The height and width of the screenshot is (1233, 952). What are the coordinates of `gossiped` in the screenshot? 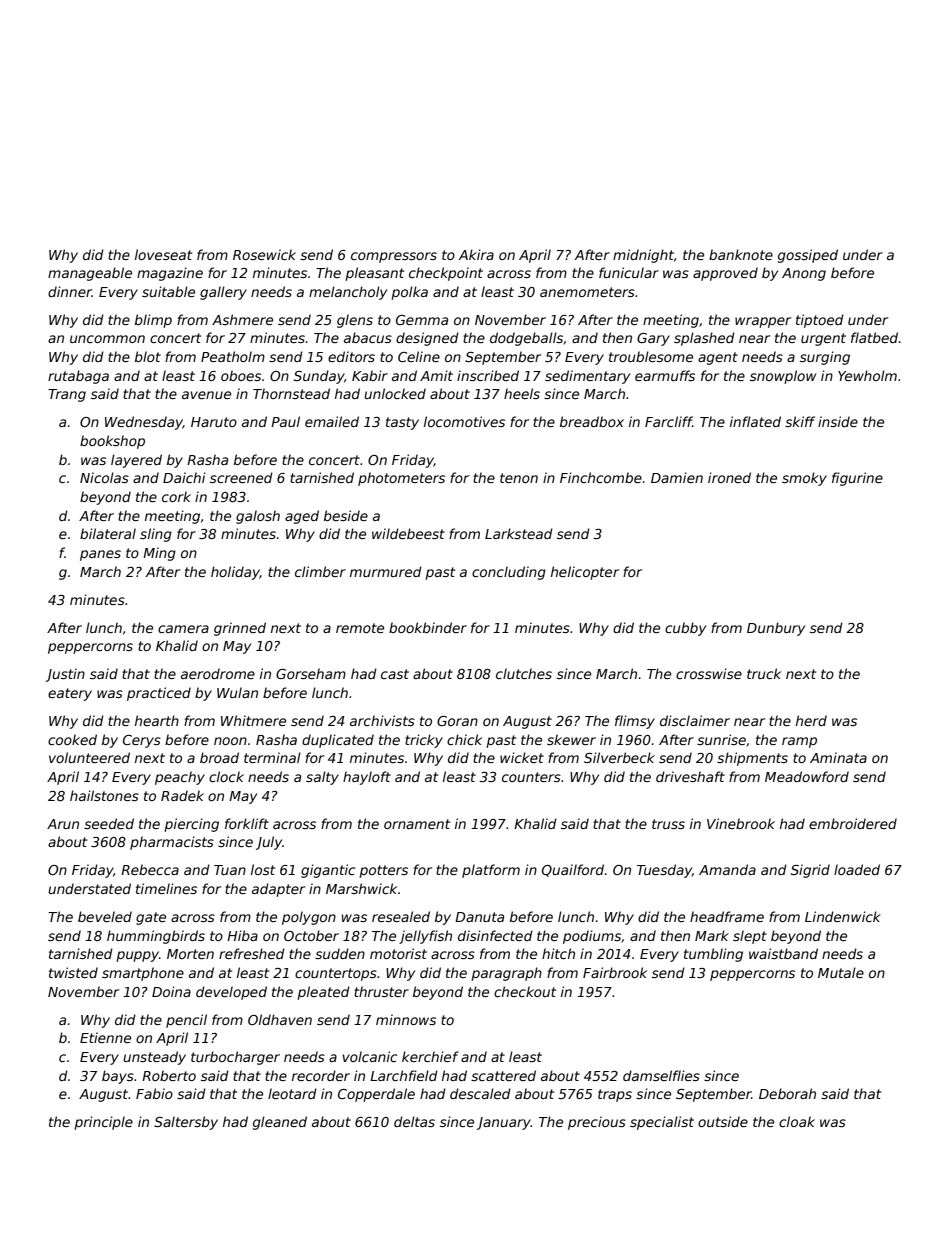 It's located at (808, 256).
